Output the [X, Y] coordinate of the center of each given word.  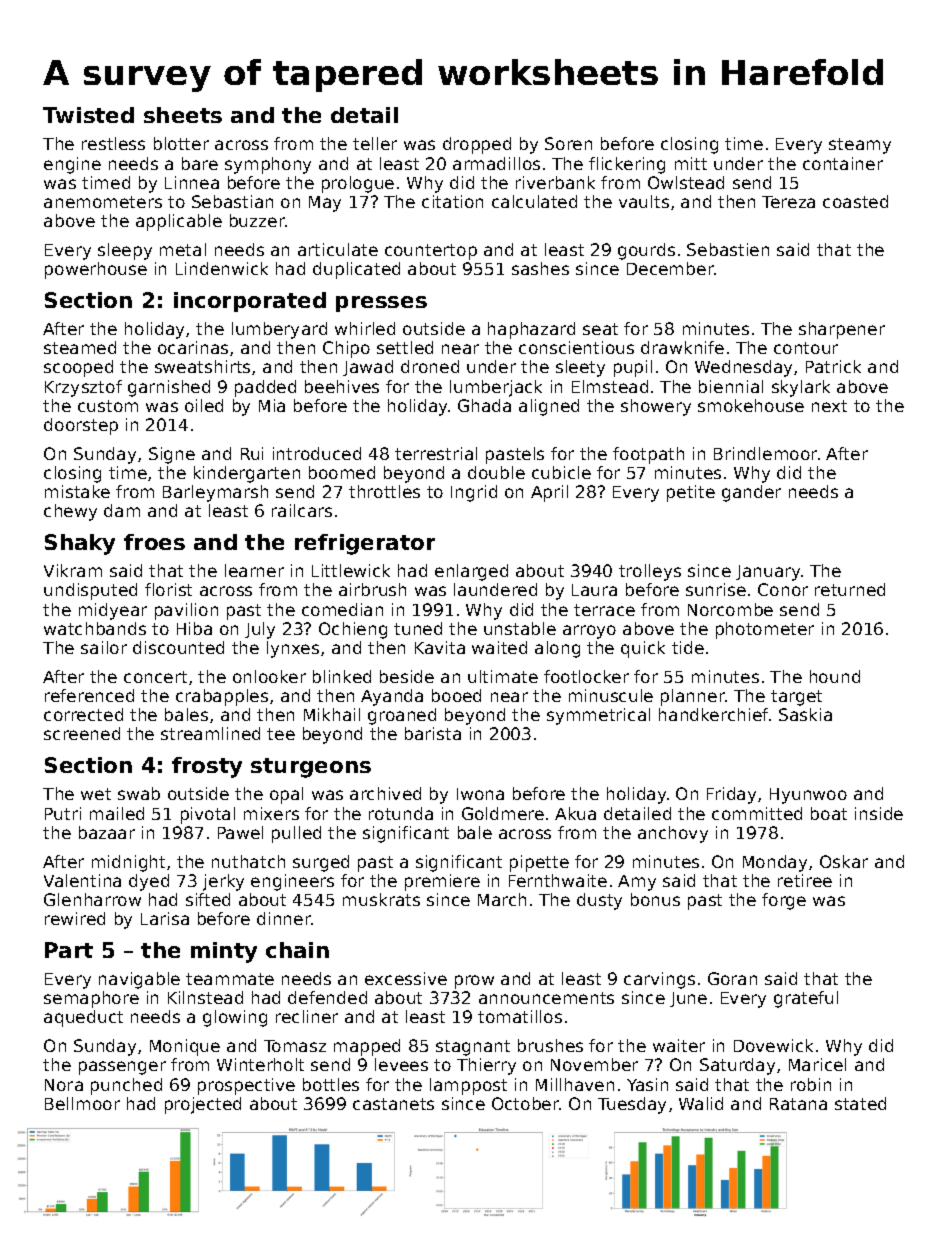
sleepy [125, 251]
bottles [331, 1084]
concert [155, 677]
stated [860, 1103]
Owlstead [686, 182]
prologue [358, 184]
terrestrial [436, 453]
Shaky [80, 544]
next [829, 406]
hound [835, 676]
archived [385, 793]
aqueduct [83, 1018]
